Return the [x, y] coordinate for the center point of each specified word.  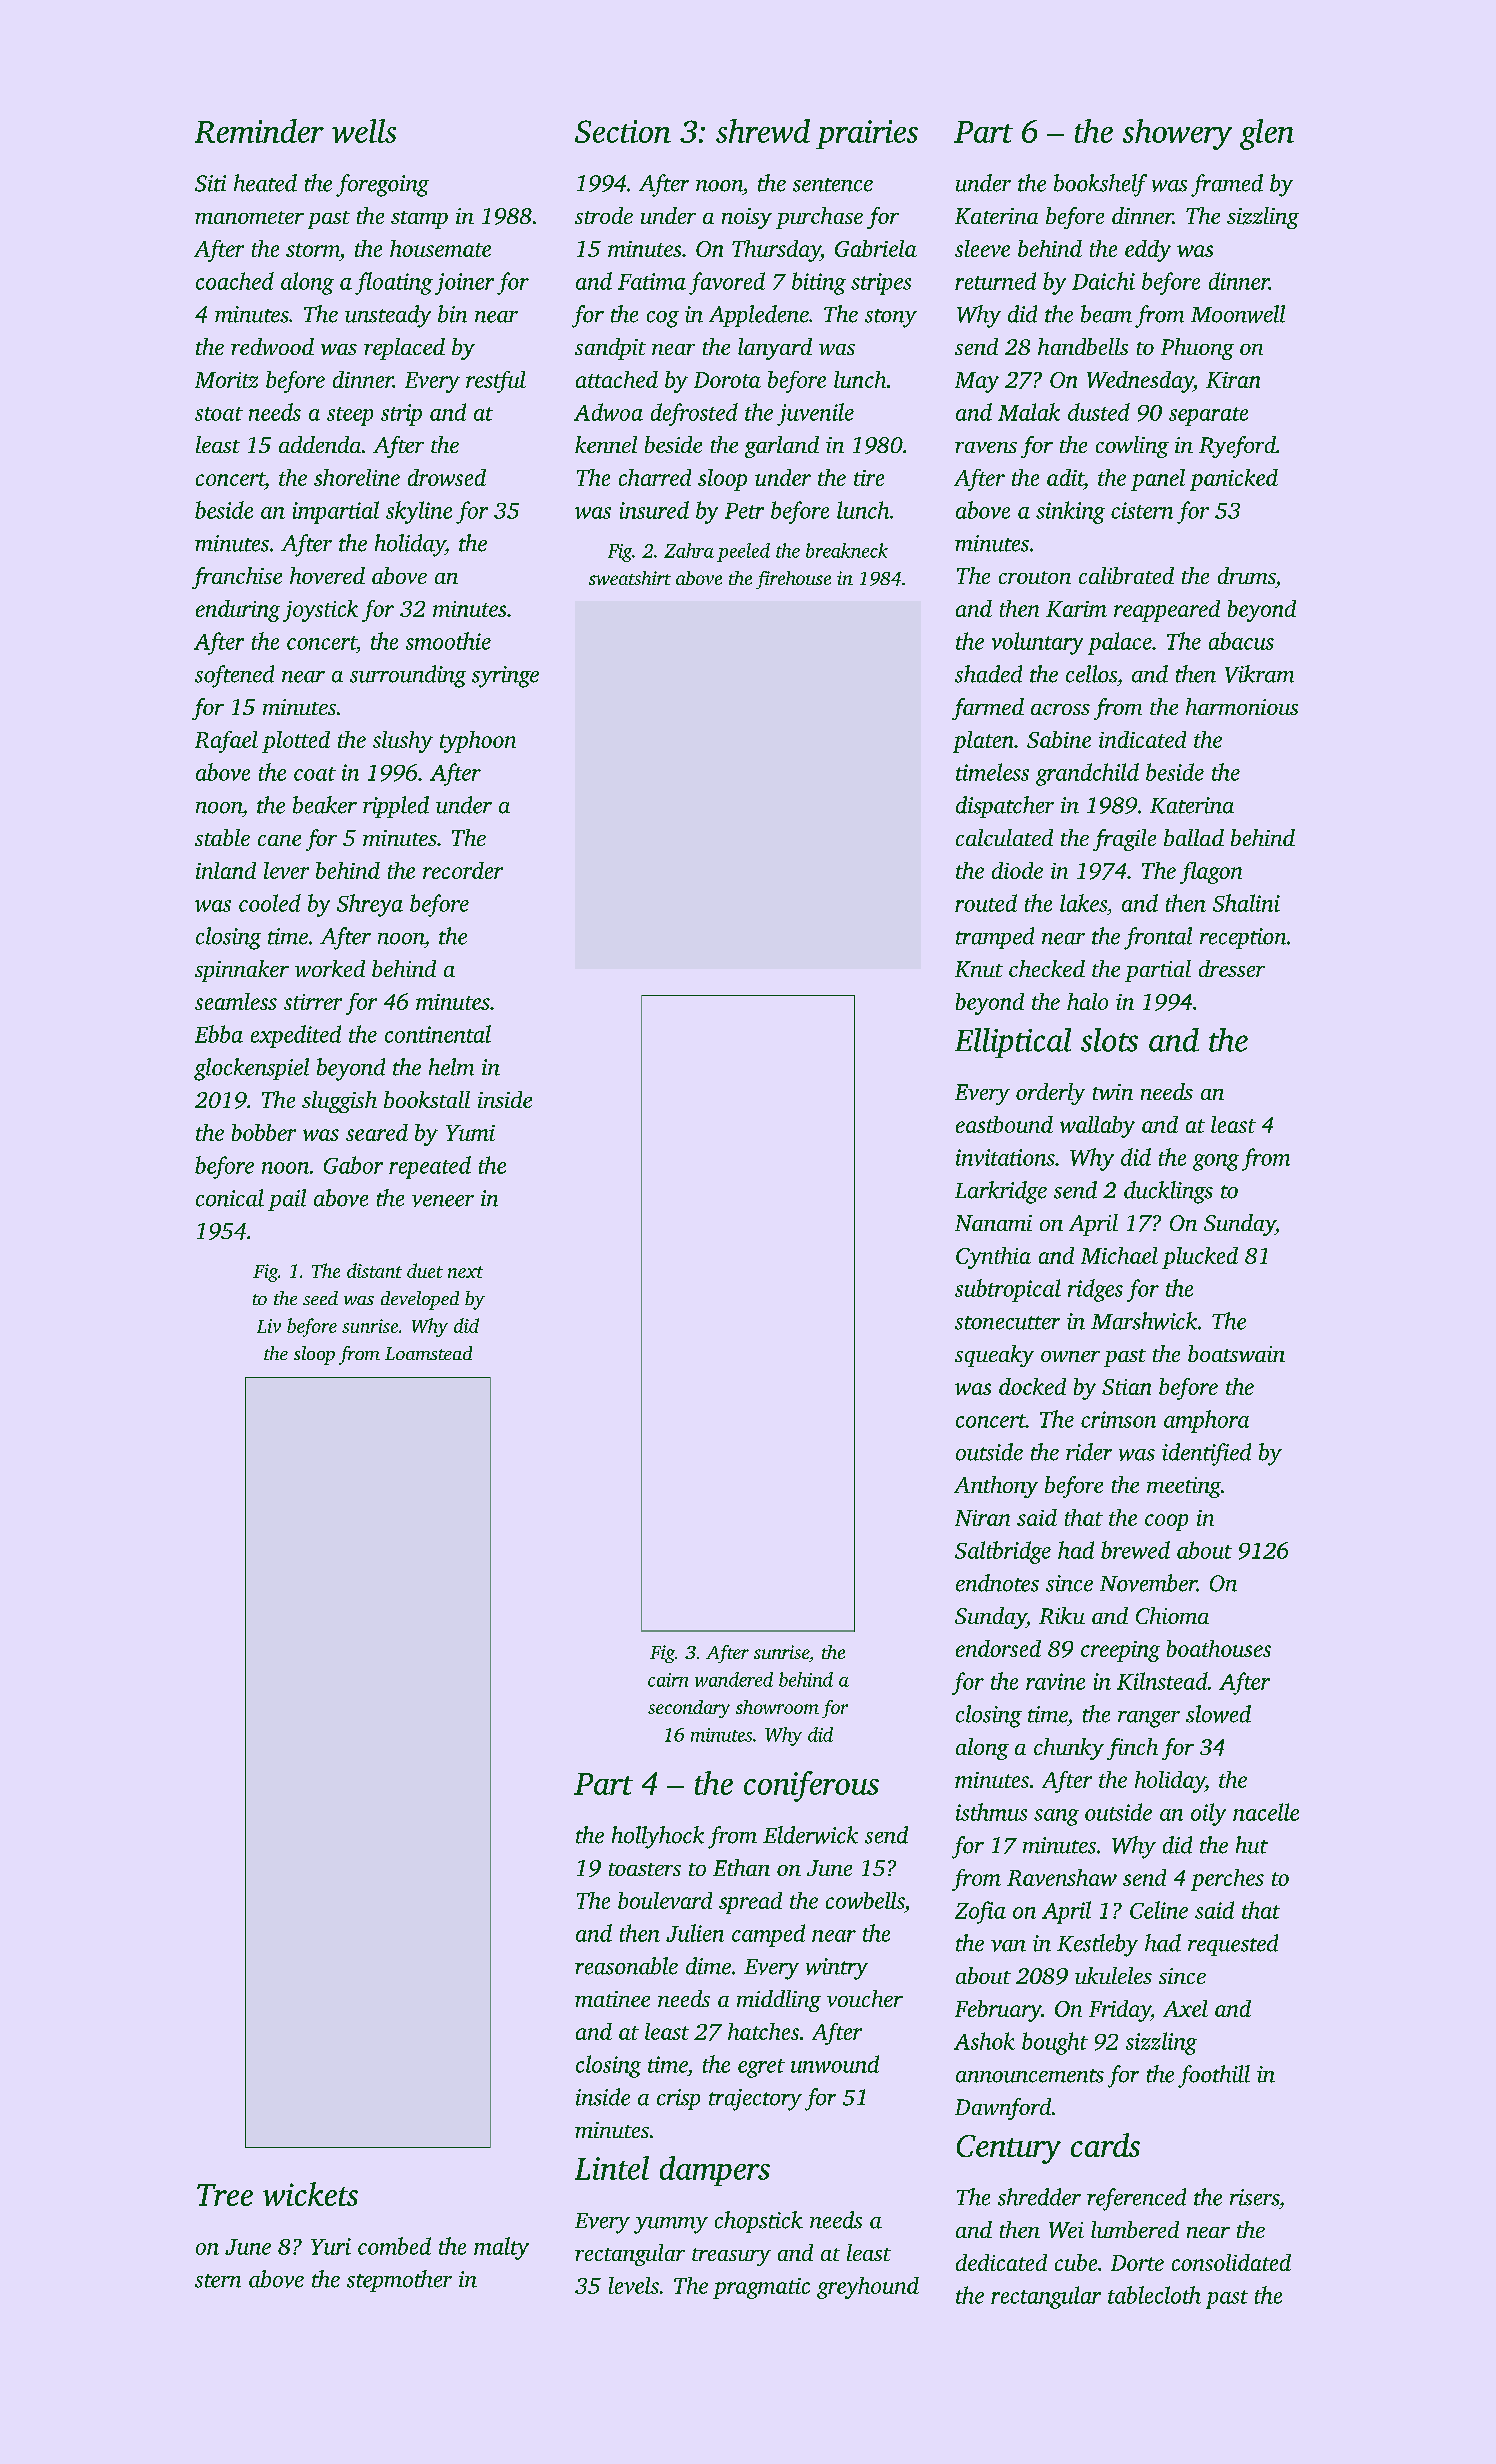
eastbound [1004, 1124]
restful [496, 382]
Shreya [370, 905]
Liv [269, 1326]
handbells [1083, 346]
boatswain [1236, 1353]
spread [750, 1903]
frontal [1158, 938]
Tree [225, 2195]
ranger [1149, 1719]
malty [501, 2248]
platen [983, 742]
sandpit [610, 349]
